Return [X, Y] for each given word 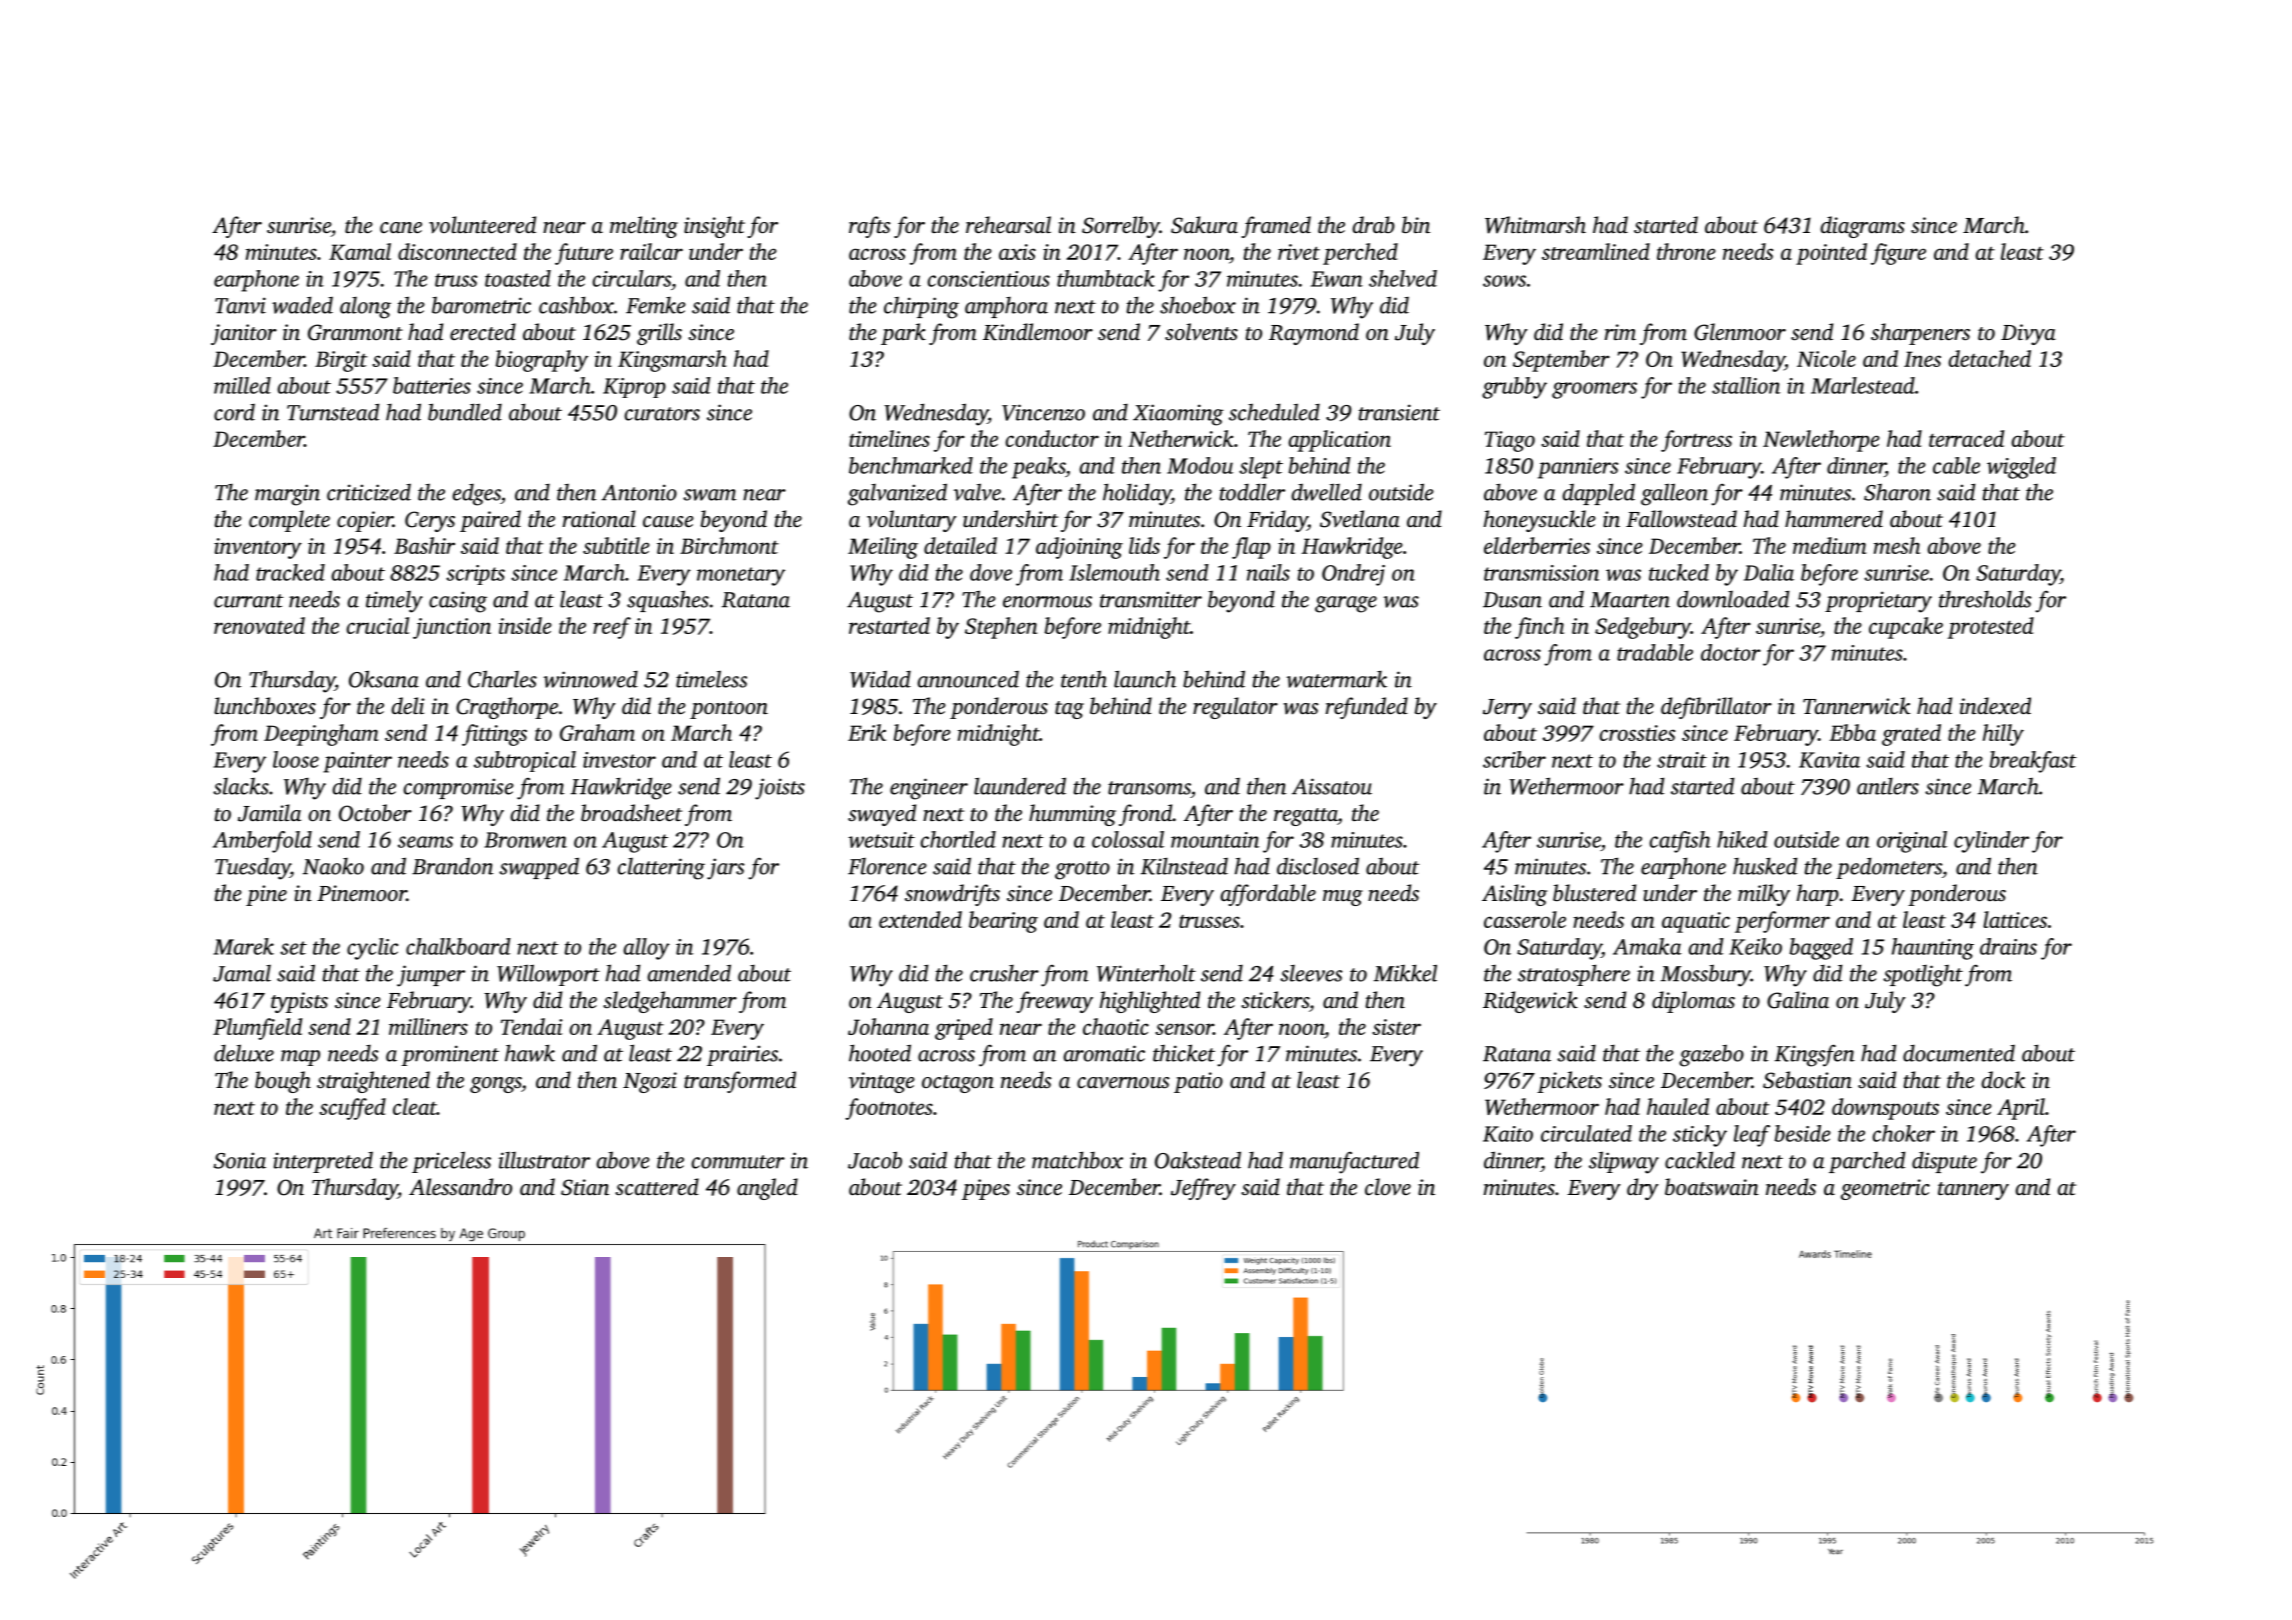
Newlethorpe [1821, 441]
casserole [1525, 919]
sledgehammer [670, 1002]
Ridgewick [1530, 1002]
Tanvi [240, 305]
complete [289, 521]
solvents [1201, 332]
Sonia [240, 1160]
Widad [880, 679]
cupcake [1906, 628]
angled [767, 1189]
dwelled [1326, 492]
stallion [1746, 385]
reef [612, 628]
